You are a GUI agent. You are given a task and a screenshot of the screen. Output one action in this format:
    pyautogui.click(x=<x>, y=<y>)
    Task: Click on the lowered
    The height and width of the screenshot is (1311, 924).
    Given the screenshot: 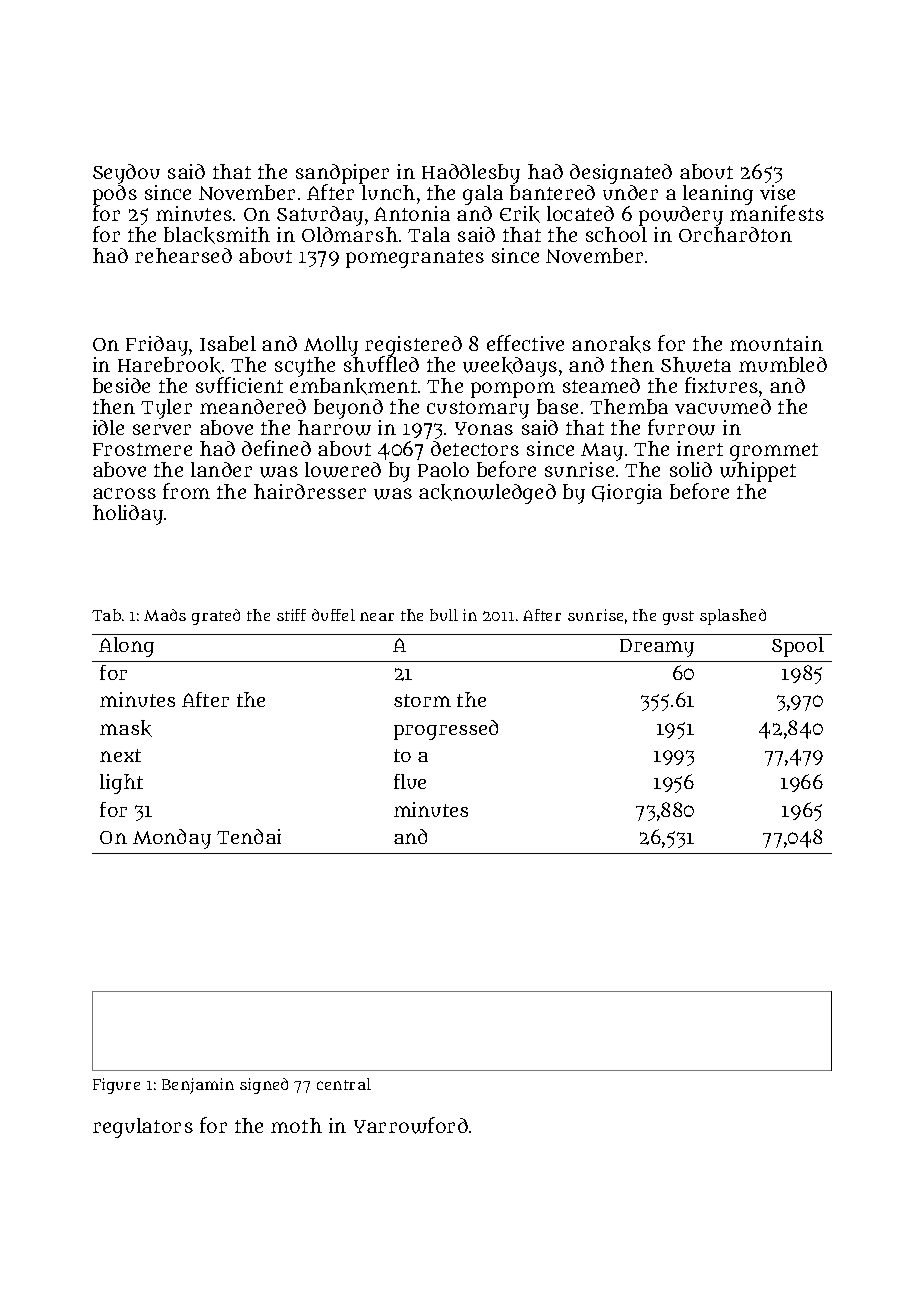 What is the action you would take?
    pyautogui.click(x=343, y=470)
